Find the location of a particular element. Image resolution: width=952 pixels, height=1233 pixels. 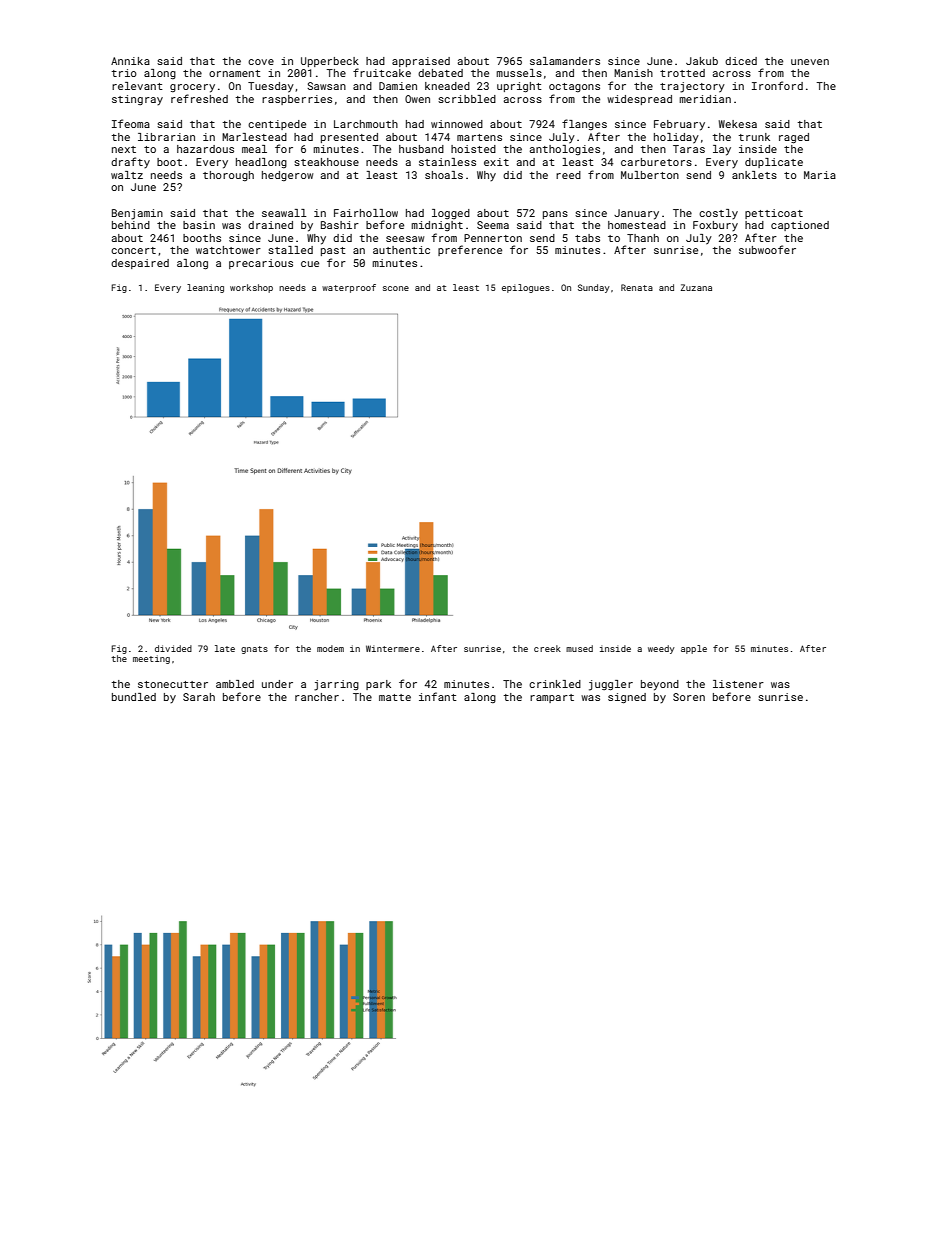

scone is located at coordinates (396, 288).
